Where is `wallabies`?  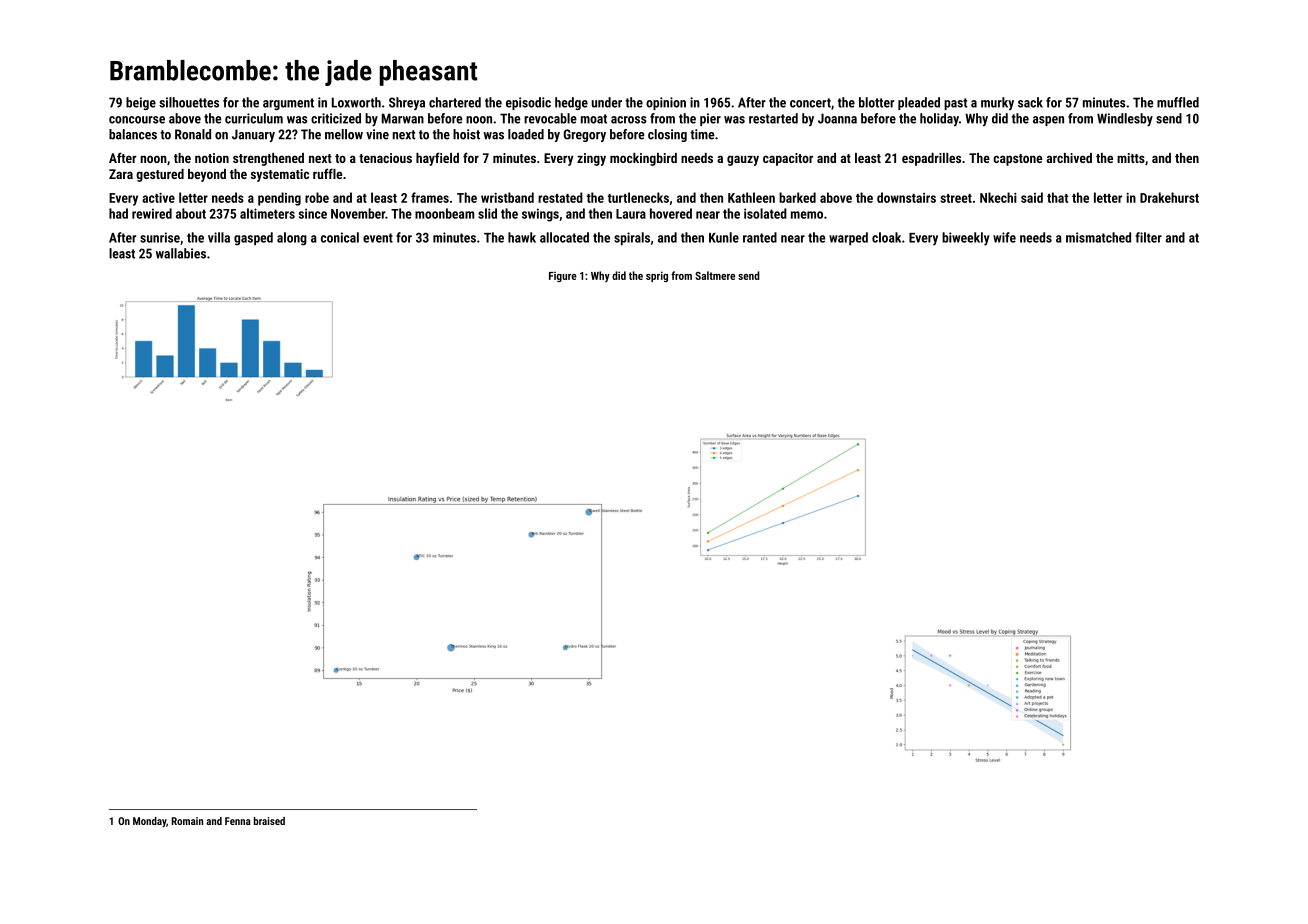
wallabies is located at coordinates (181, 253).
